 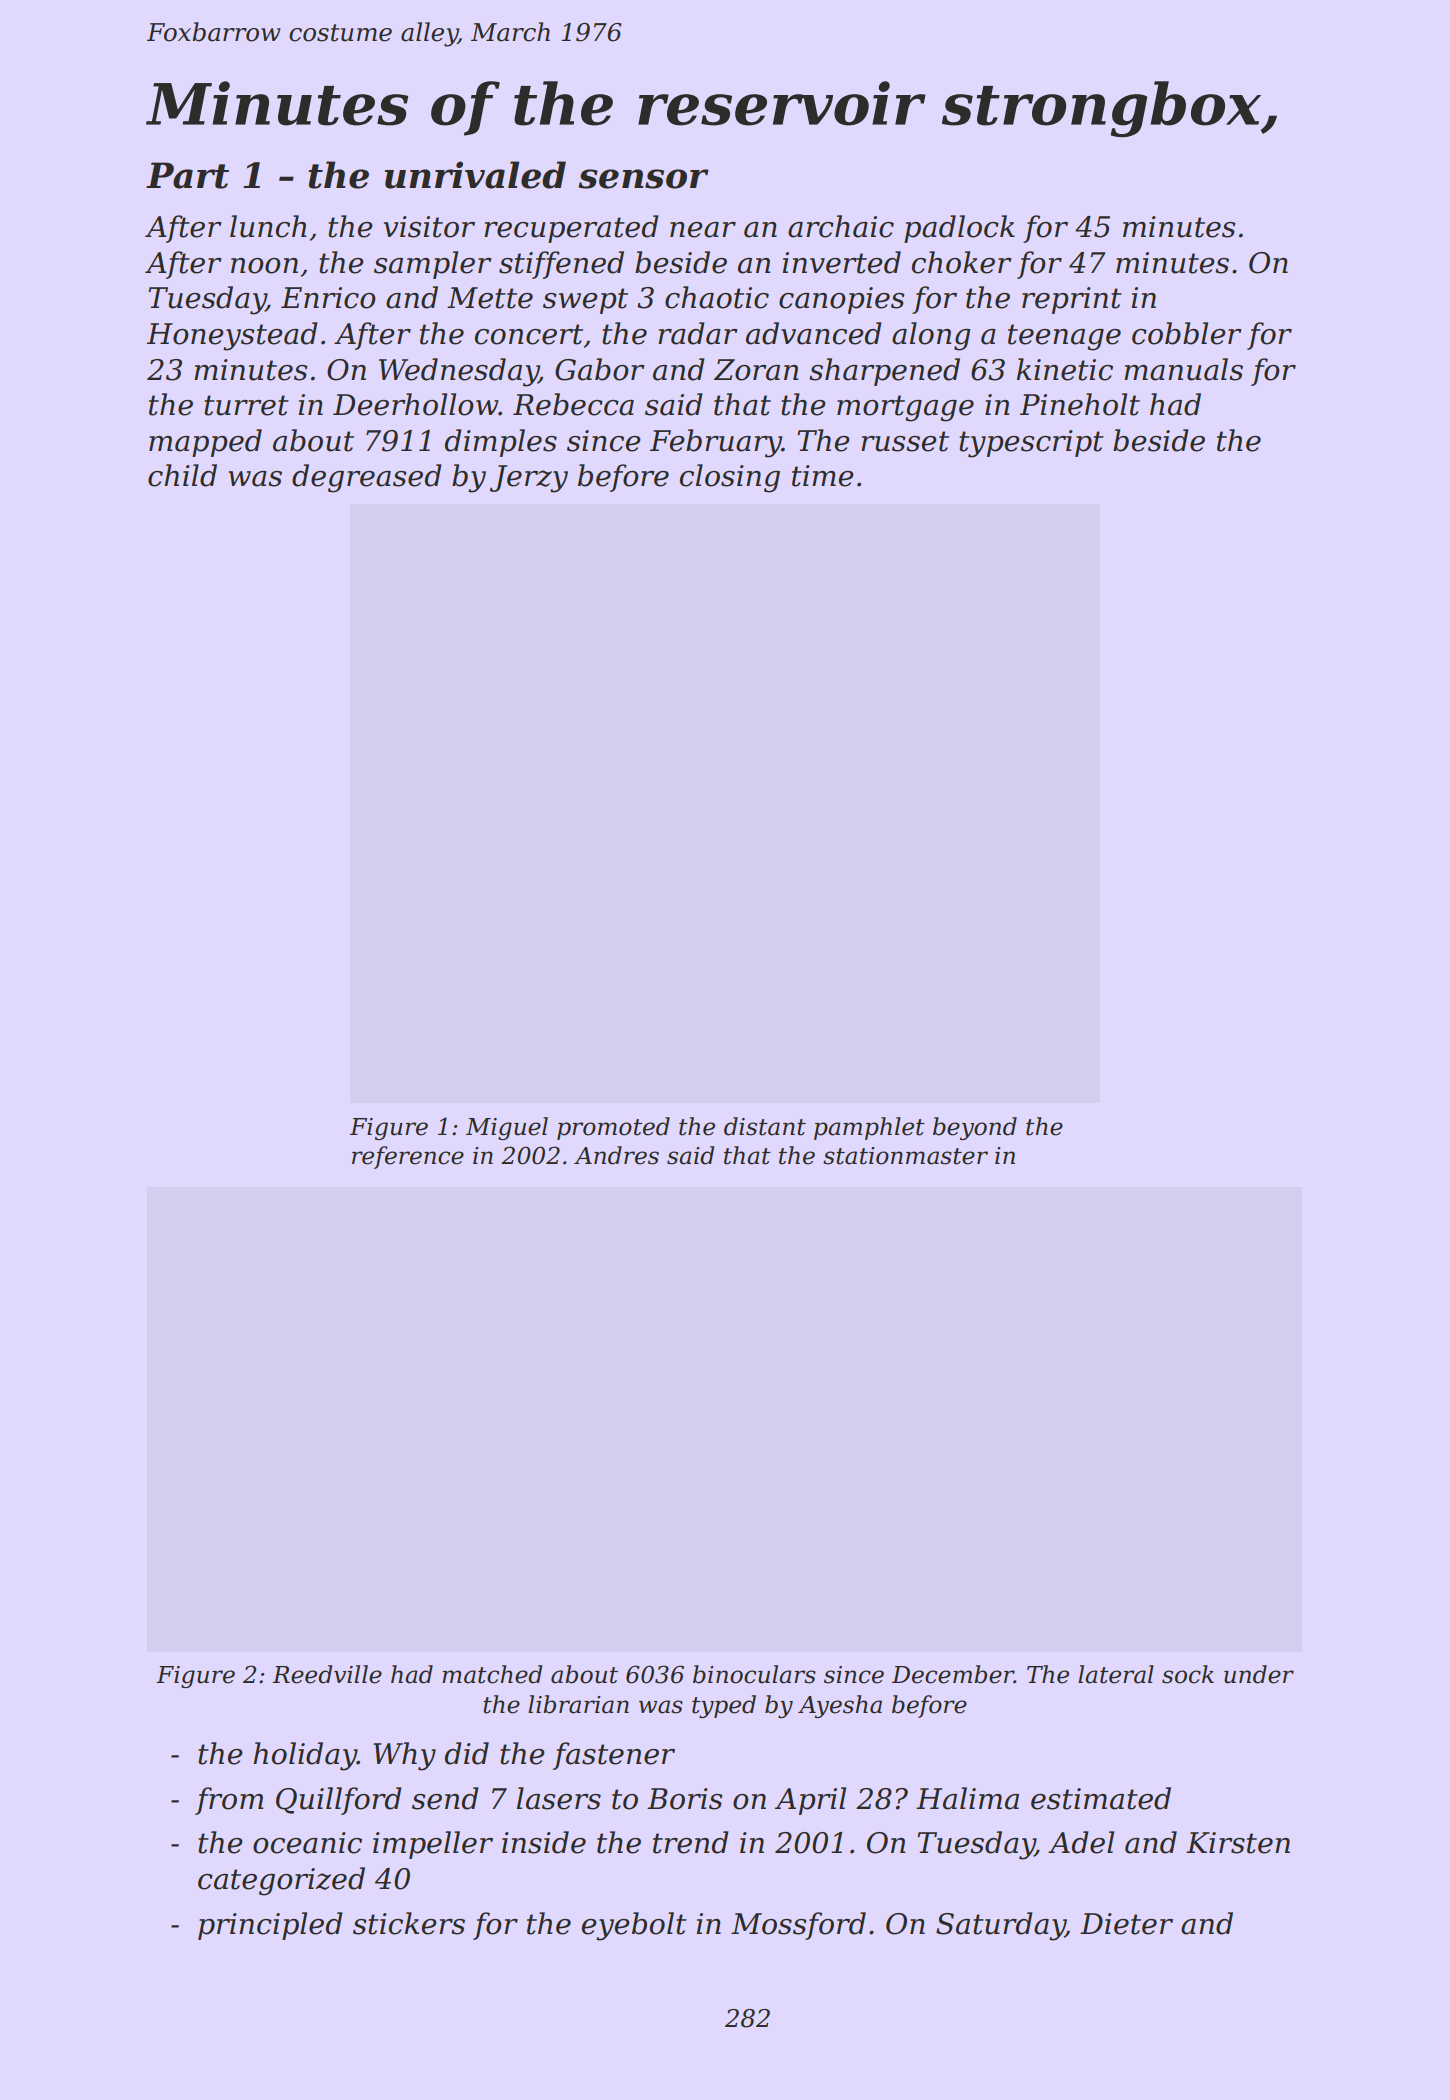 I want to click on lunch, so click(x=268, y=226).
